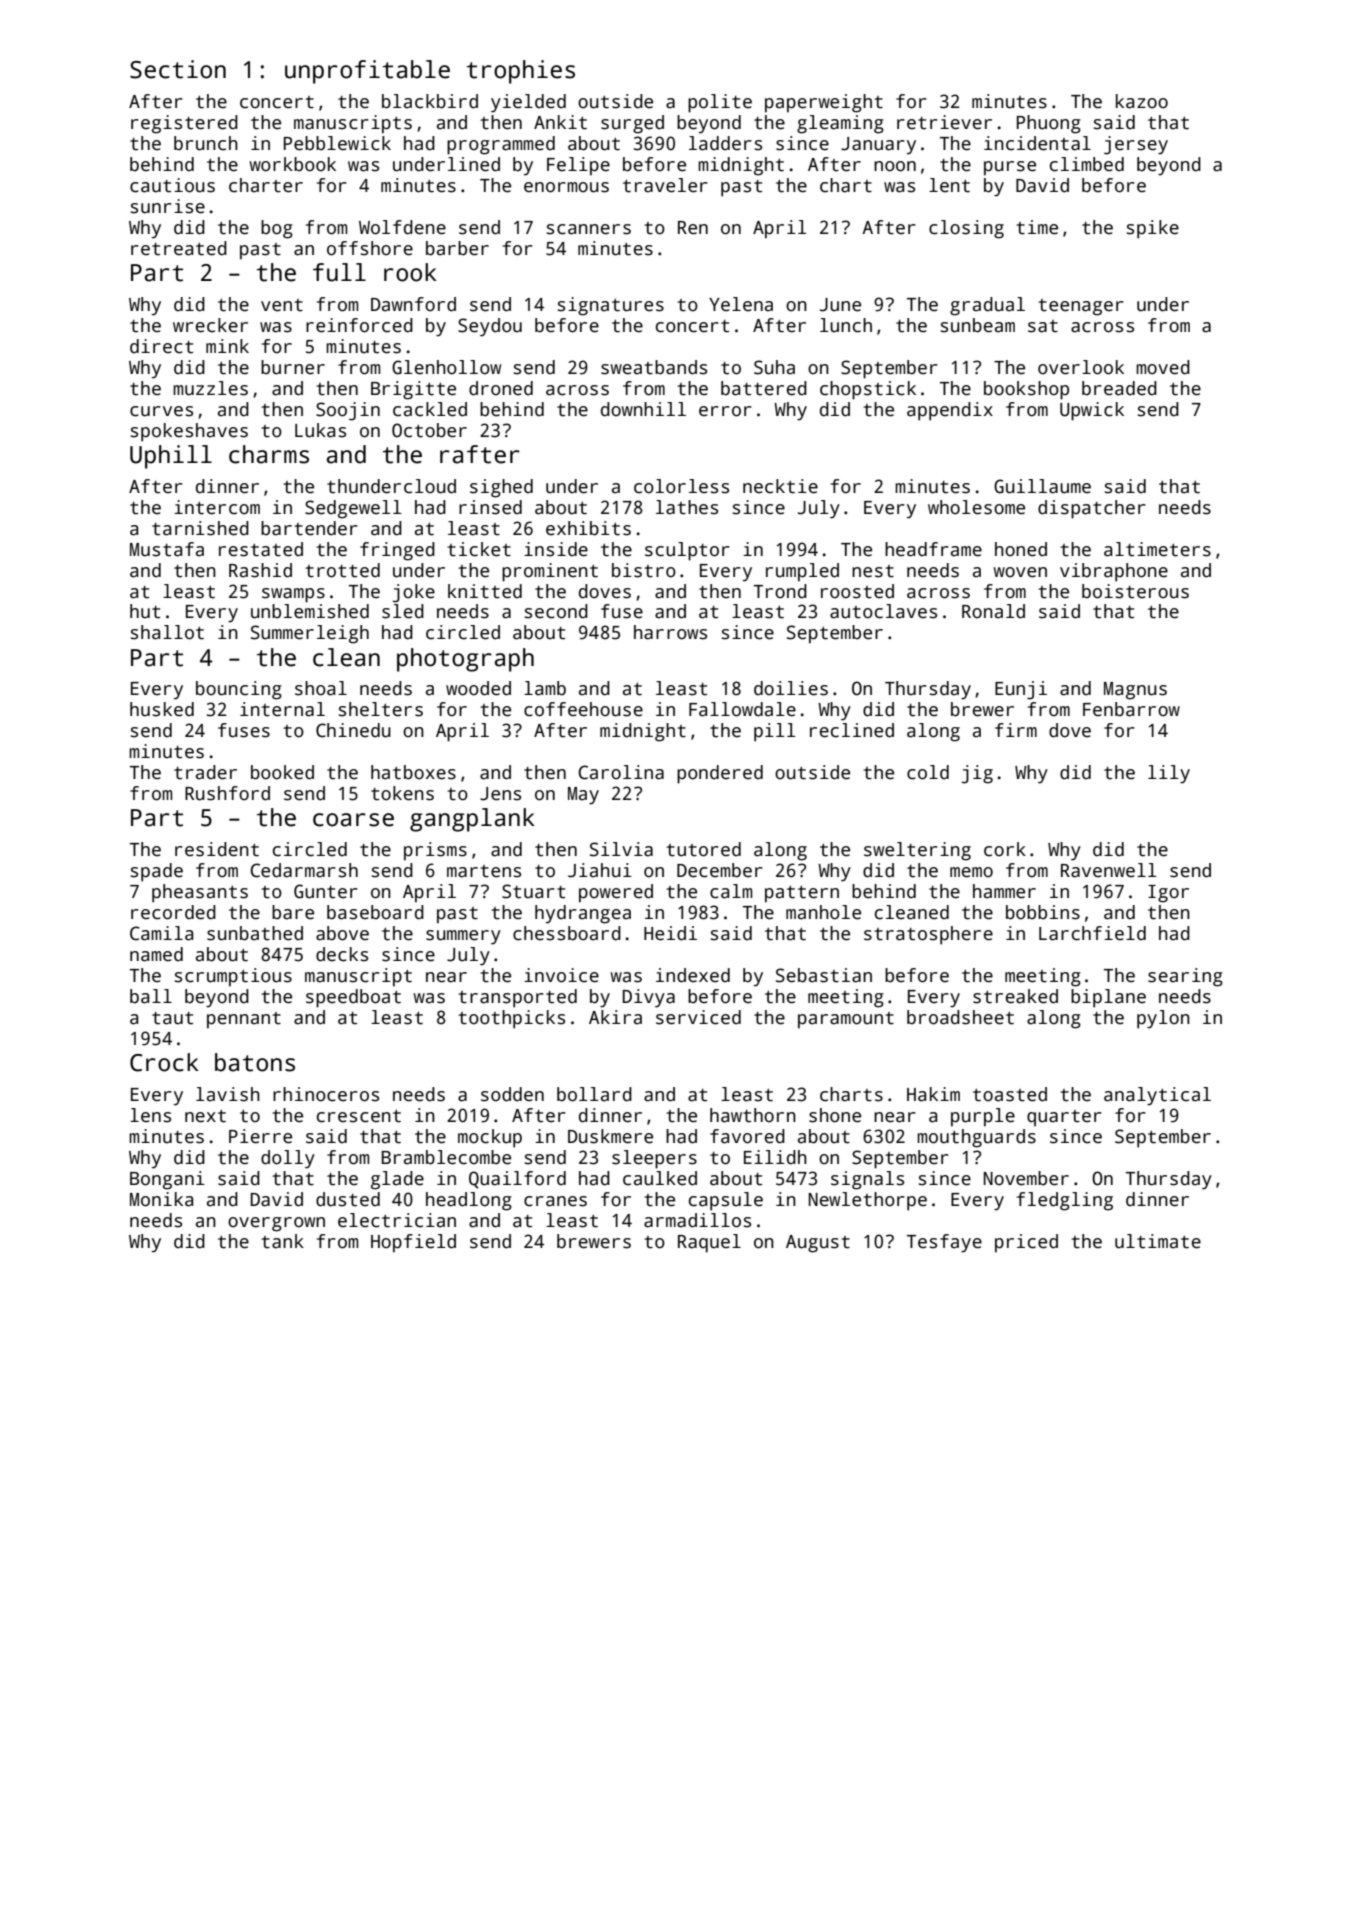 This image has height=1919, width=1357. What do you see at coordinates (993, 611) in the image?
I see `Ronald` at bounding box center [993, 611].
